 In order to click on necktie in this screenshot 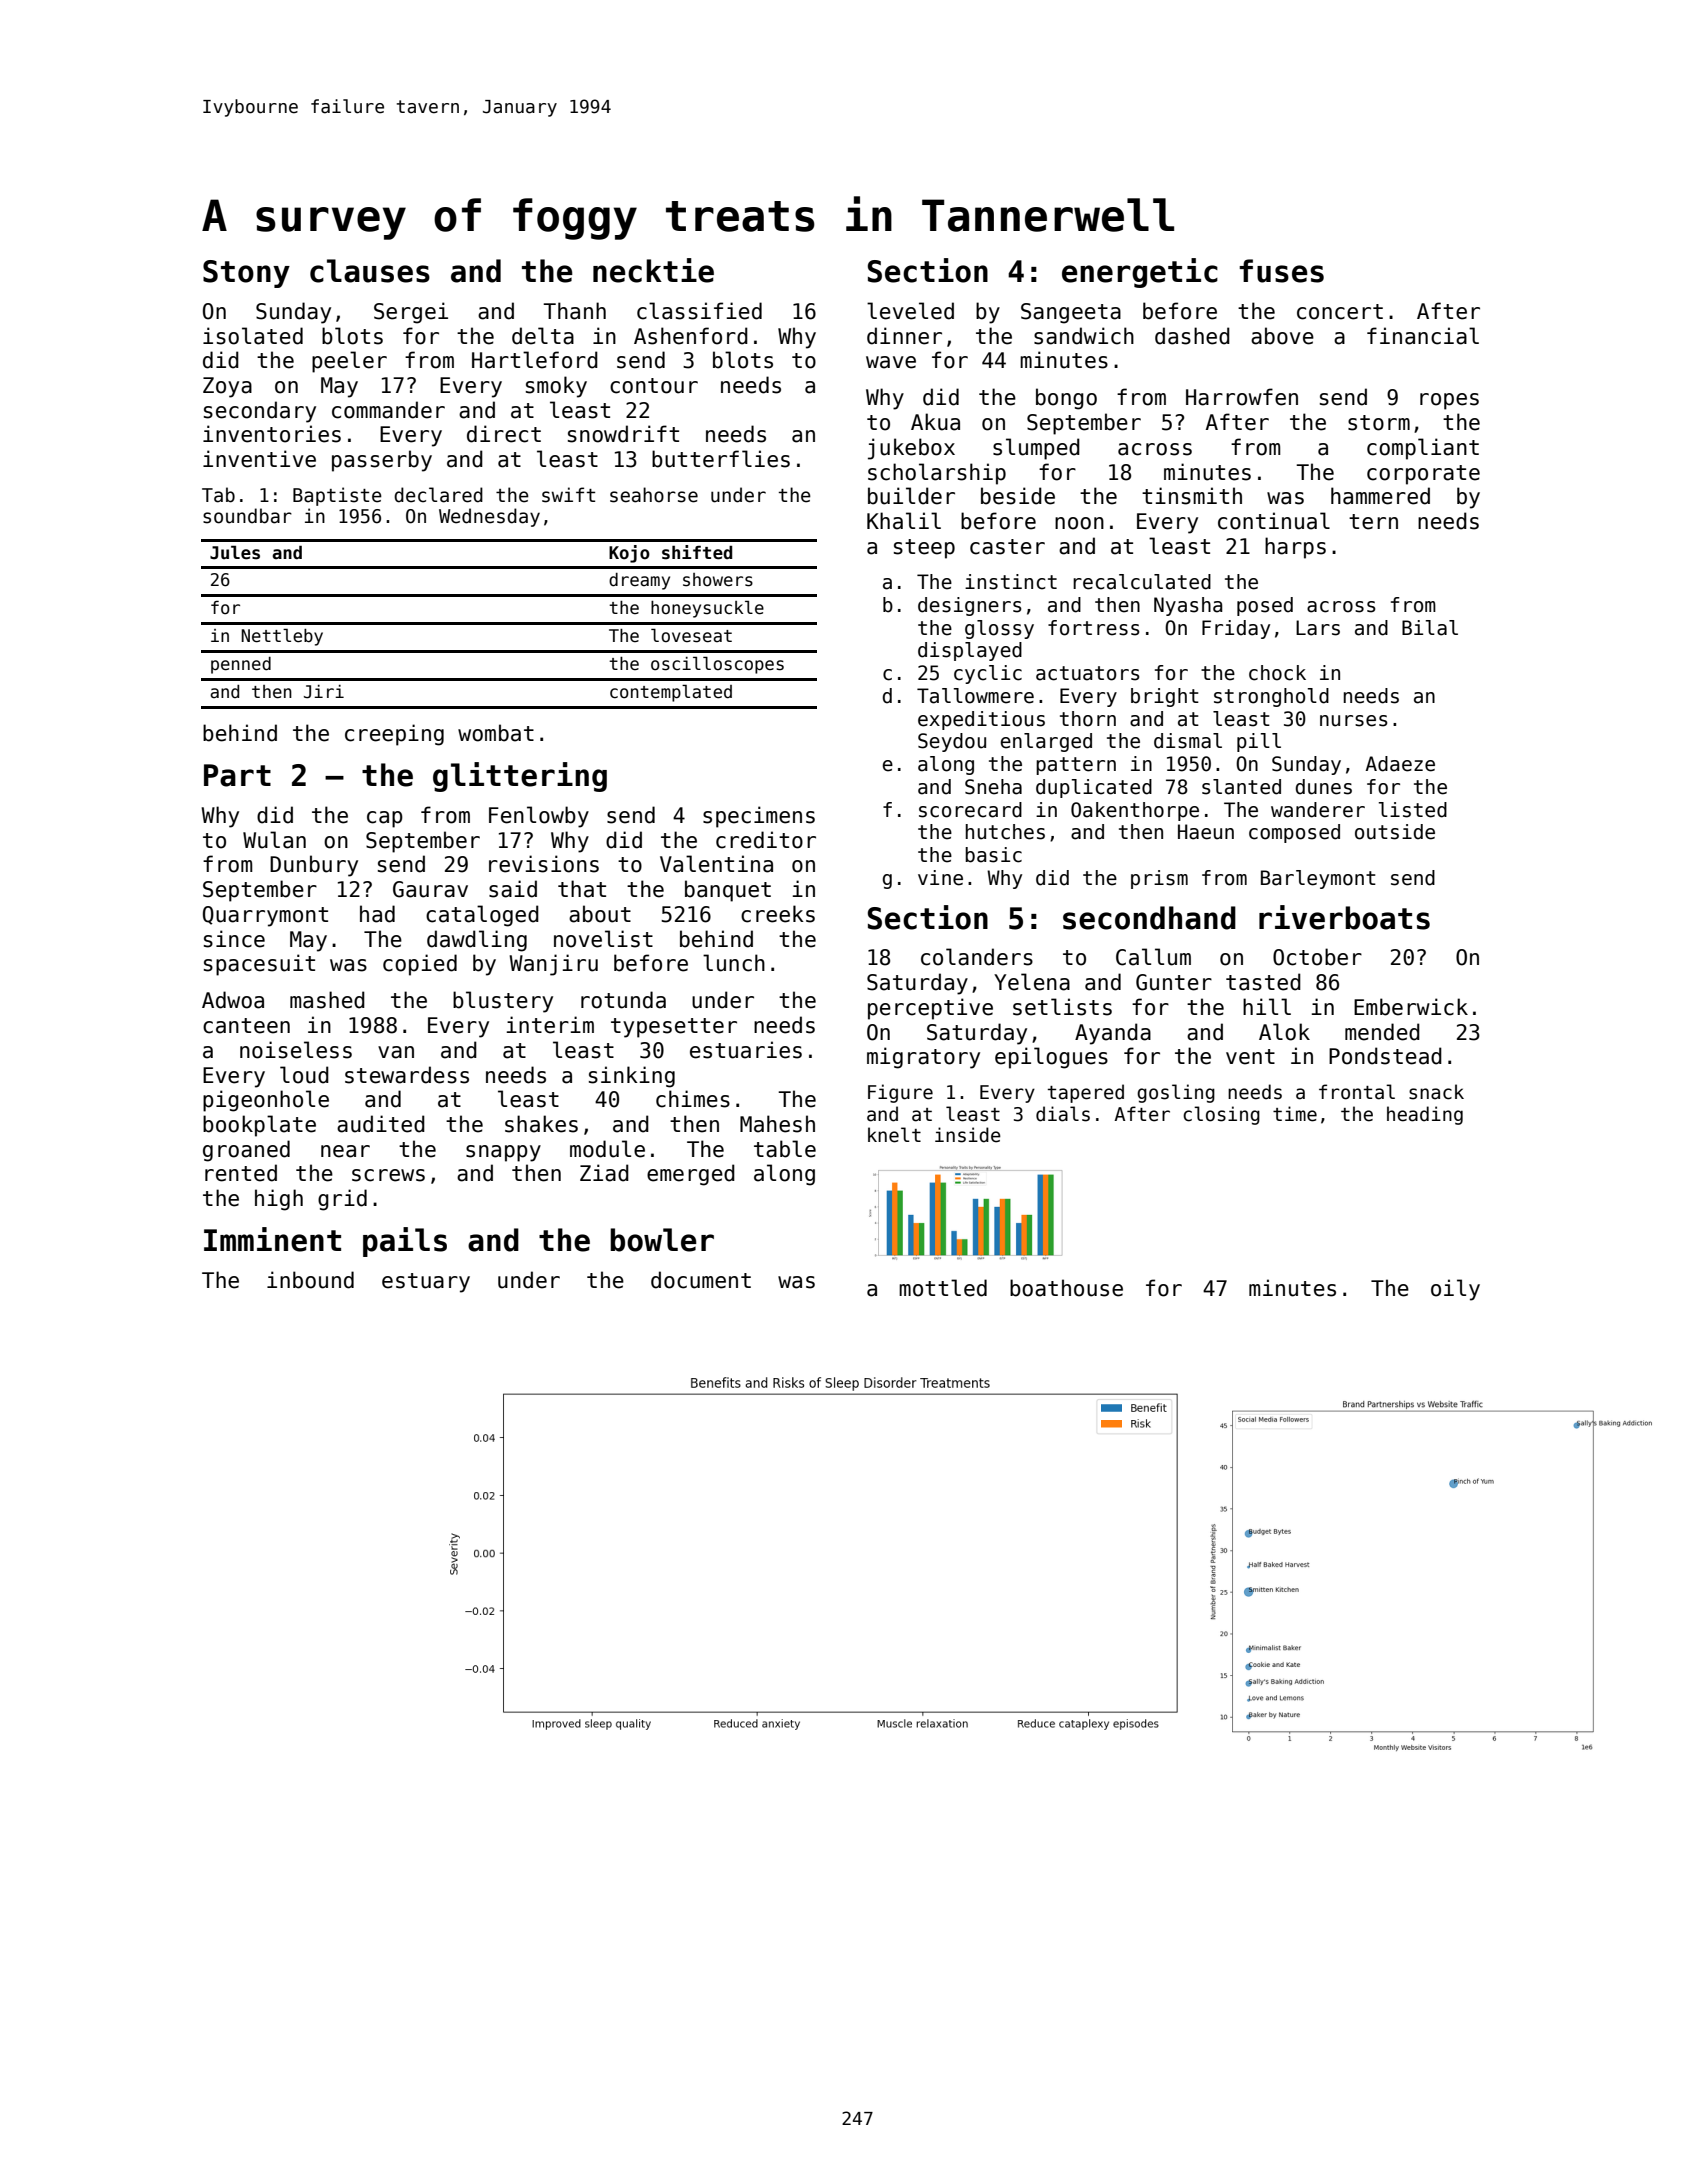, I will do `click(653, 270)`.
